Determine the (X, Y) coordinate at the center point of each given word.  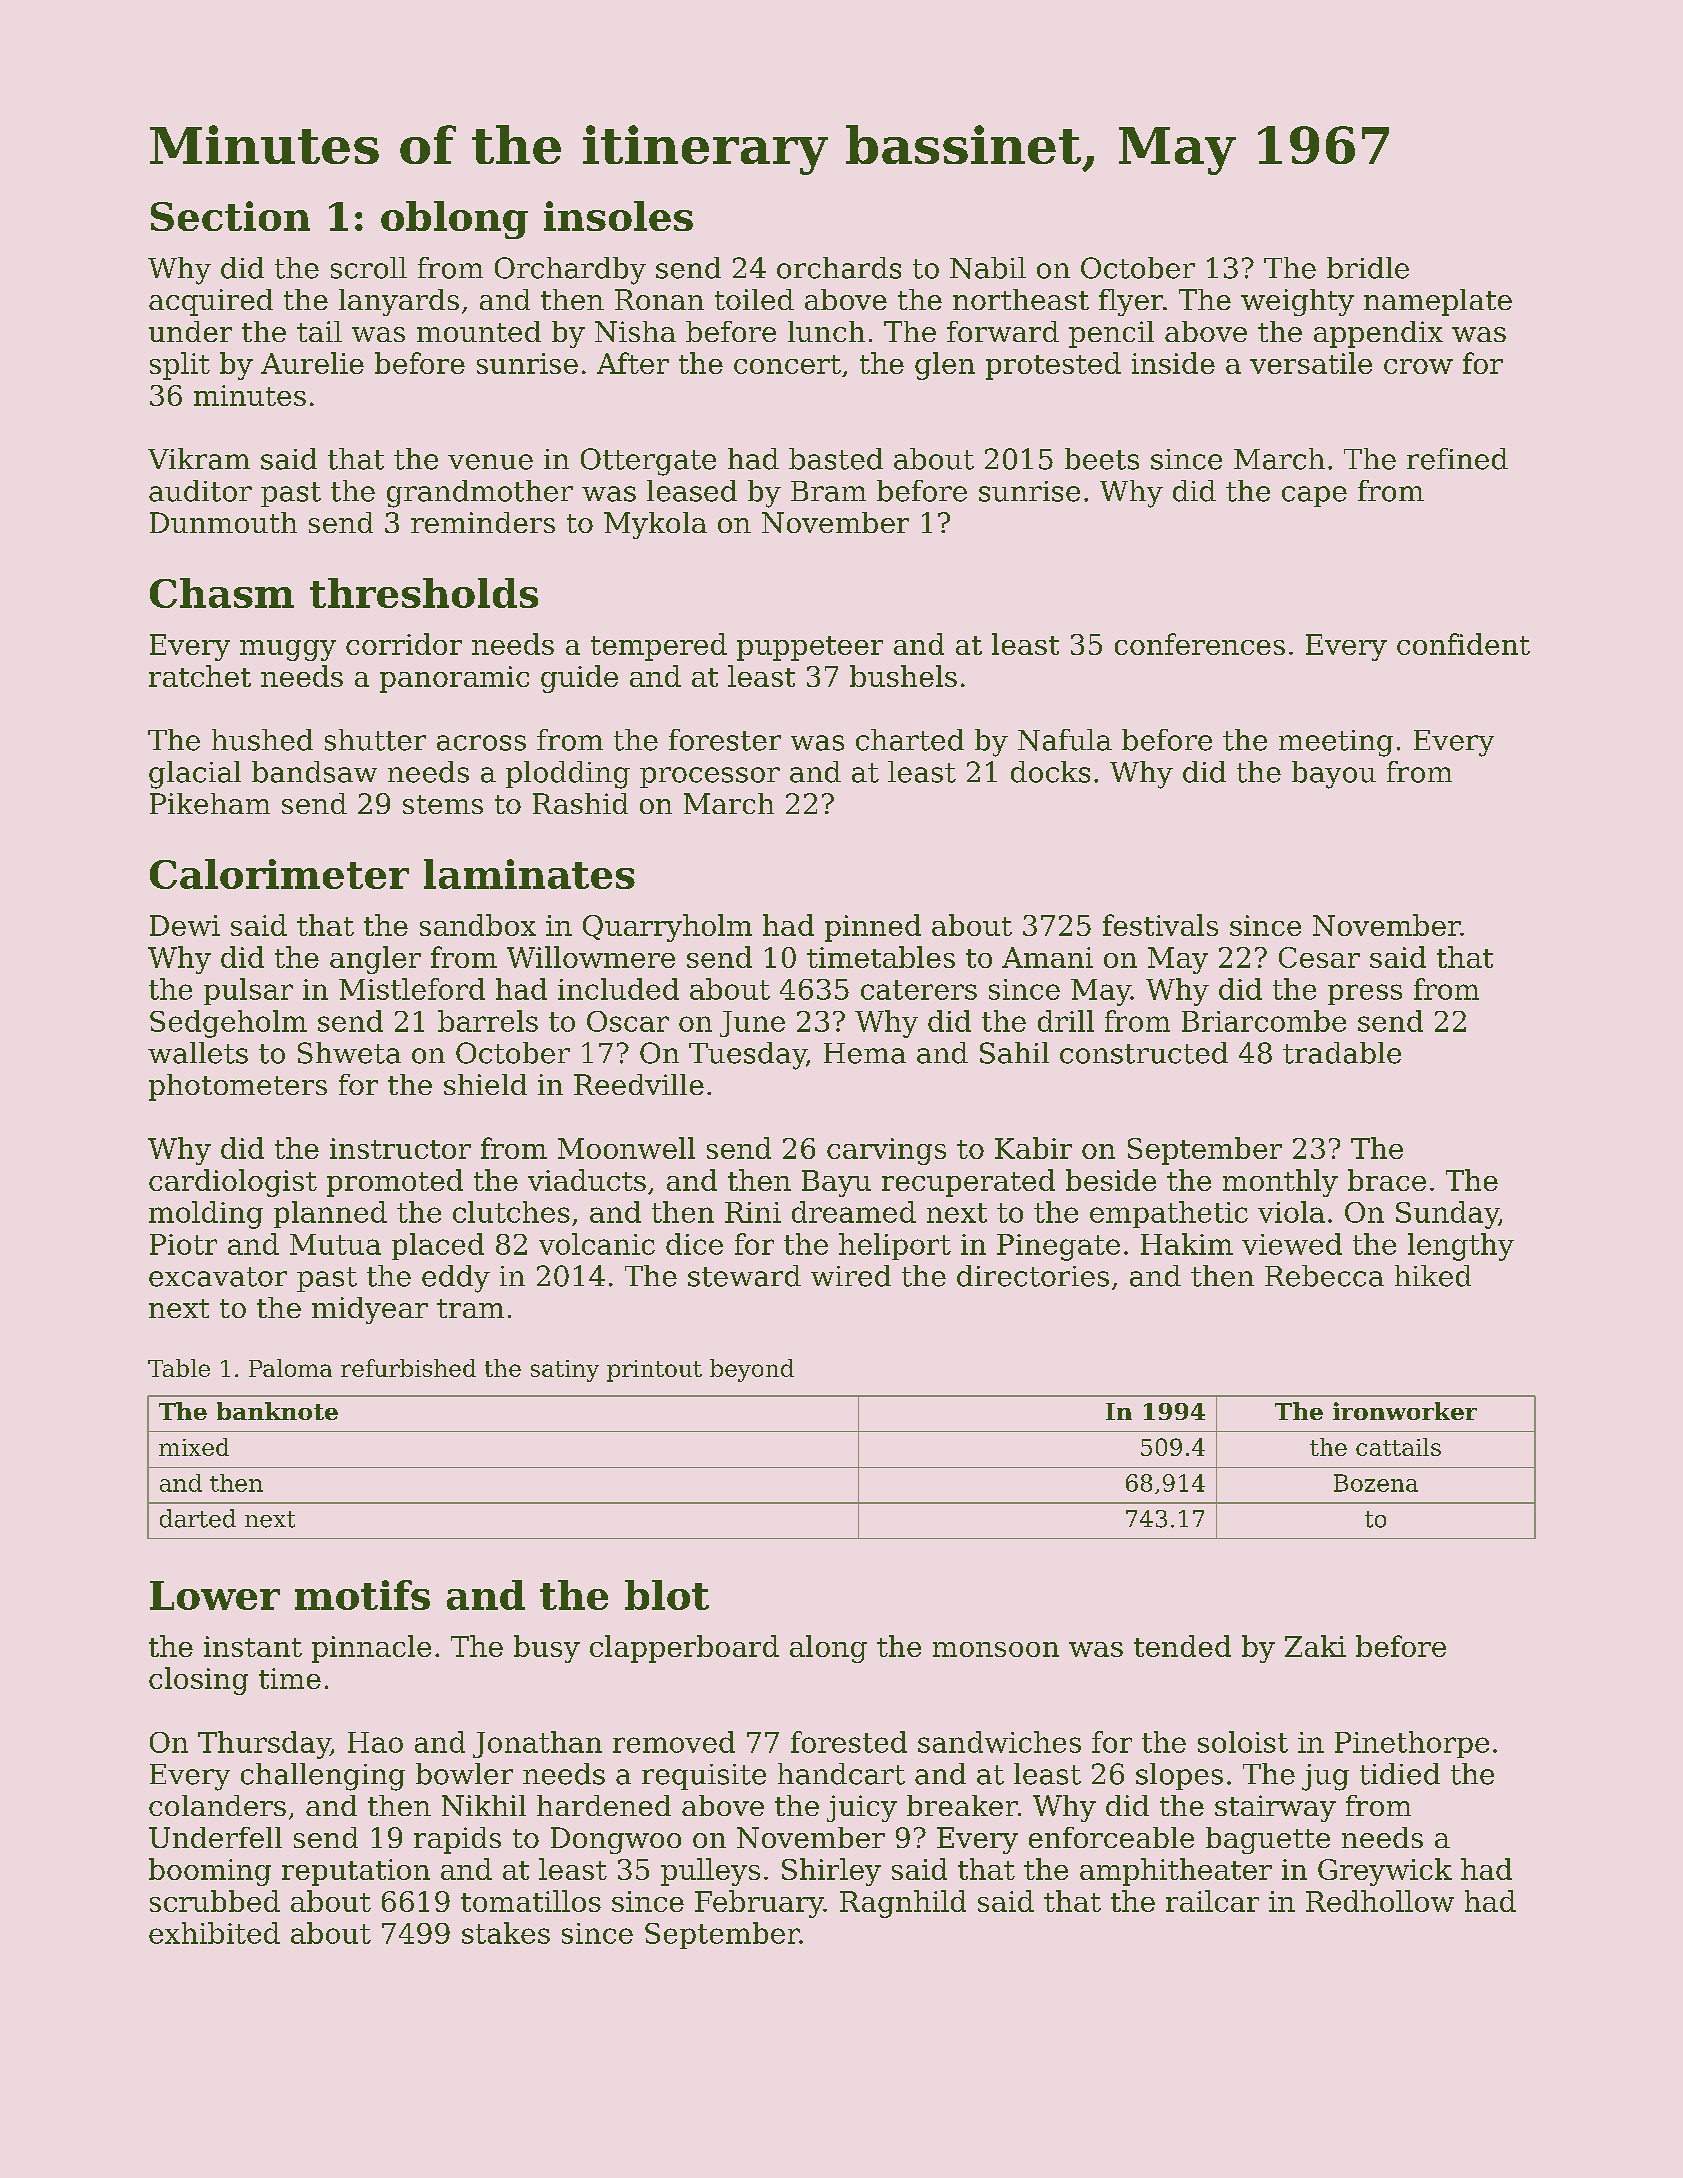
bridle (1368, 268)
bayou (1334, 775)
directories (1033, 1276)
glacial (195, 775)
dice (694, 1244)
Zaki (1315, 1646)
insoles (618, 216)
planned (330, 1214)
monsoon (996, 1649)
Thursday (264, 1745)
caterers (919, 990)
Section (230, 216)
